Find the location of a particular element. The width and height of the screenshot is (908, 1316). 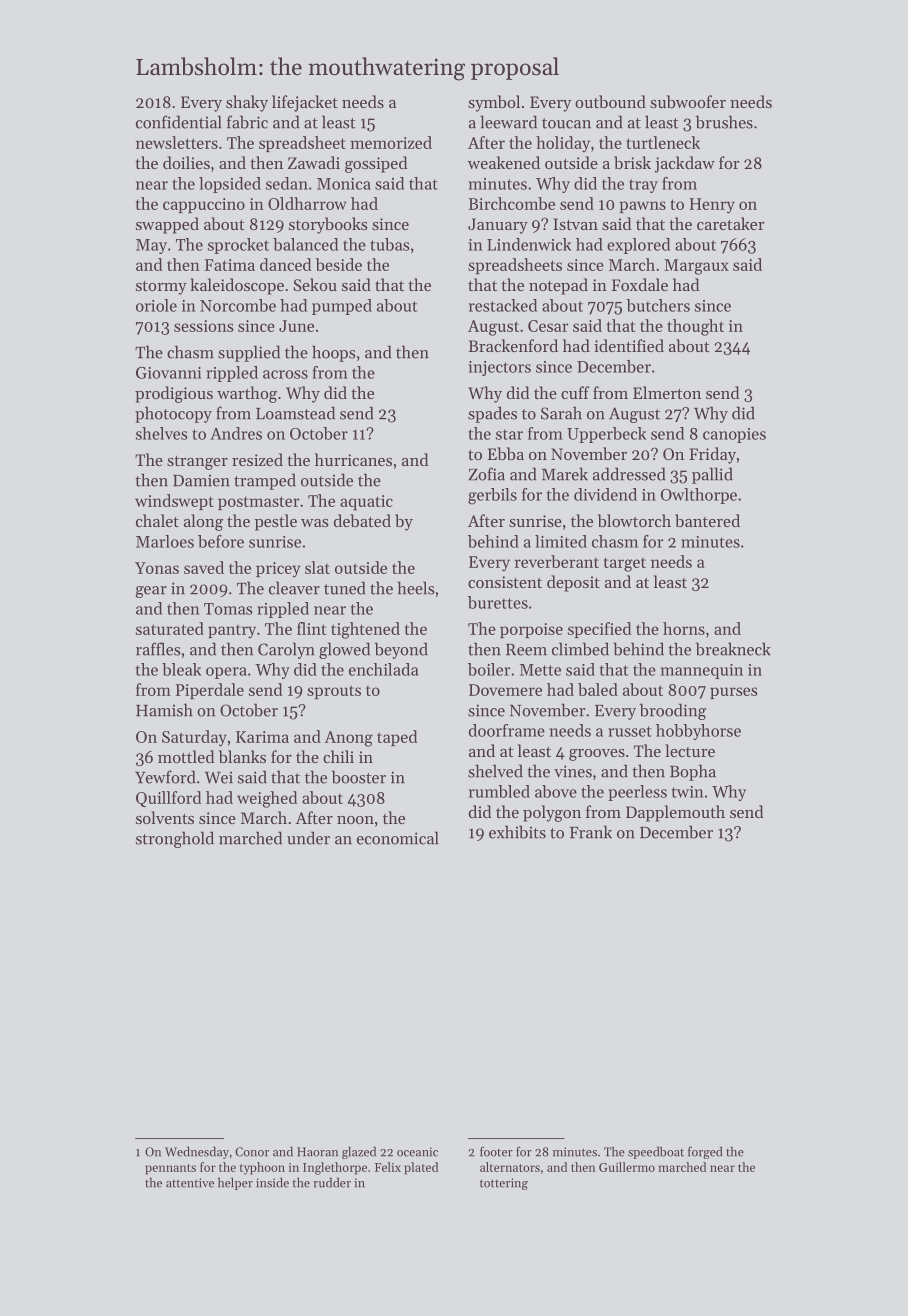

caretaker is located at coordinates (730, 223).
